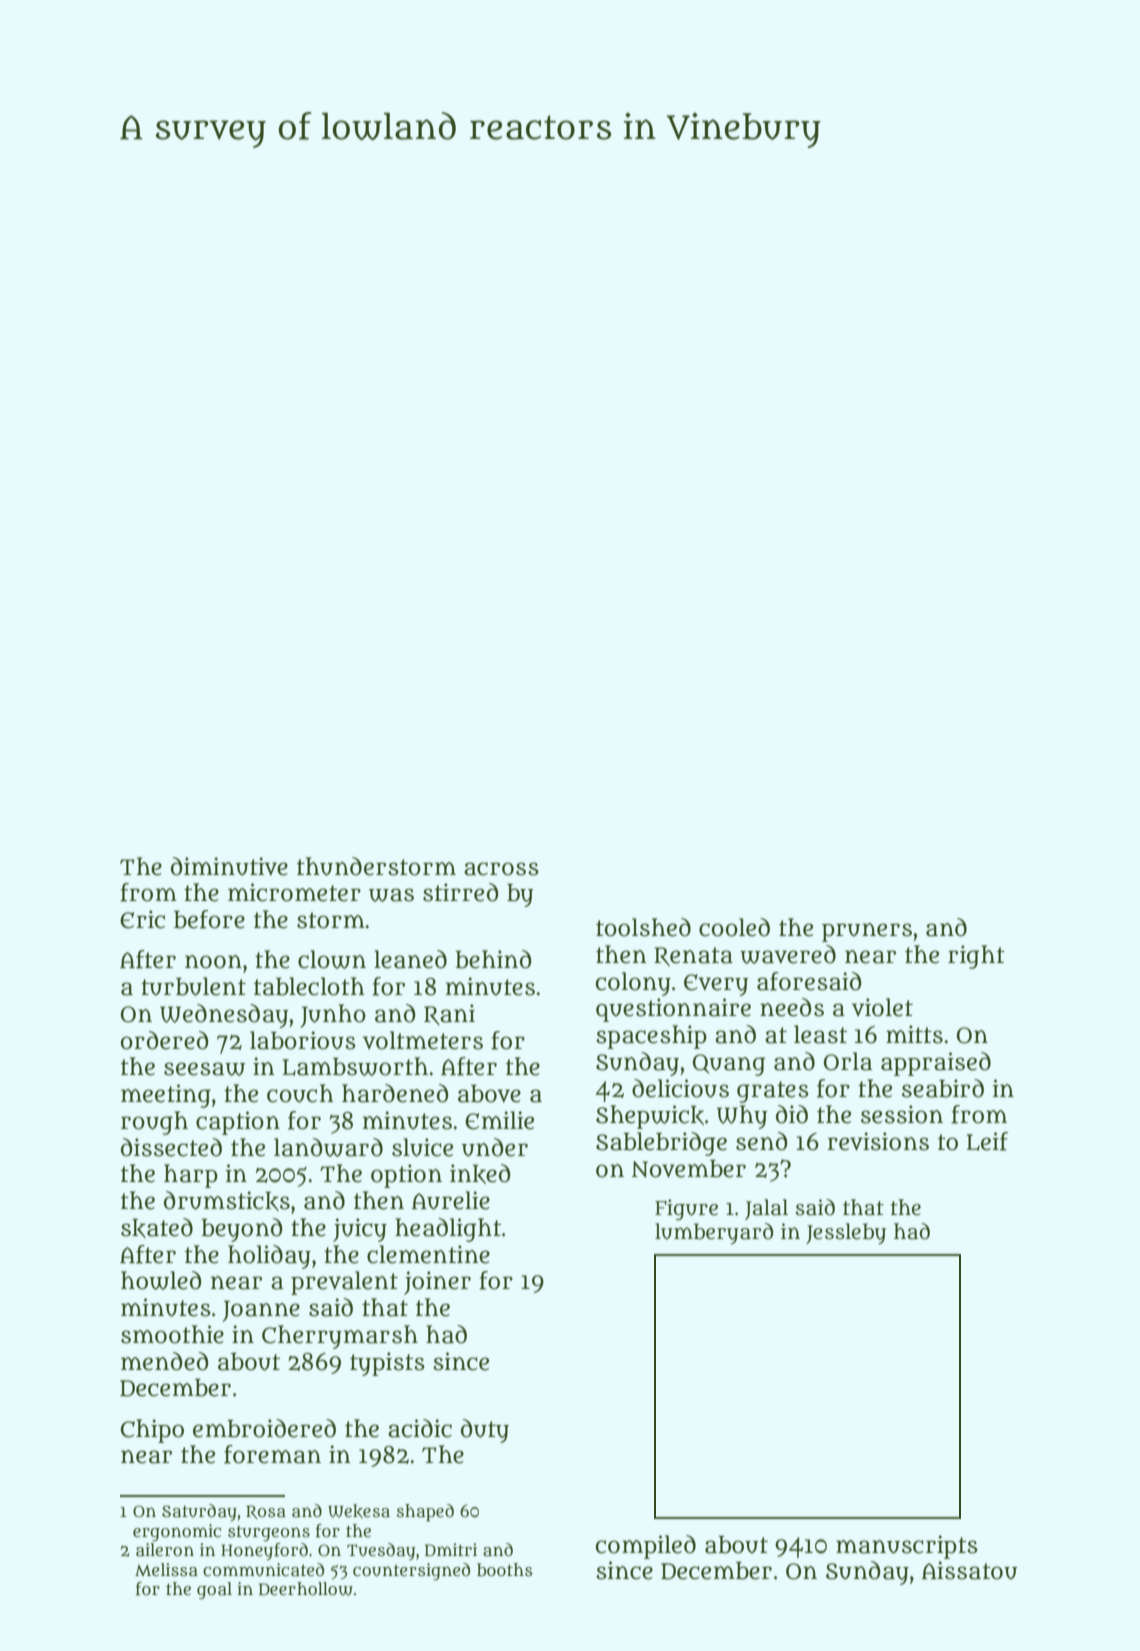 This page has width=1140, height=1651. What do you see at coordinates (164, 1361) in the page?
I see `mended` at bounding box center [164, 1361].
